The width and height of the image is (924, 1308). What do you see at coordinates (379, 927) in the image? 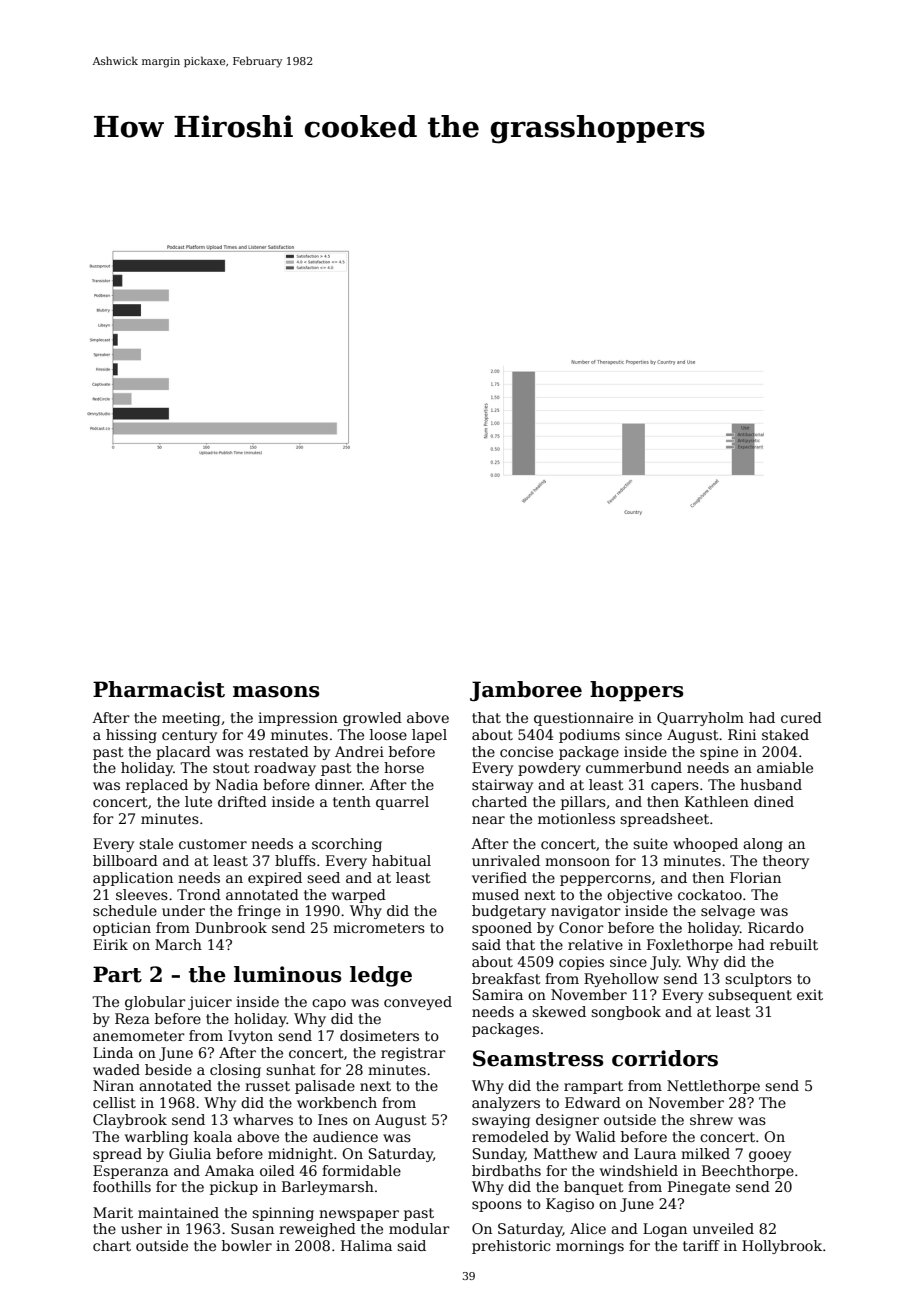
I see `micrometers` at bounding box center [379, 927].
